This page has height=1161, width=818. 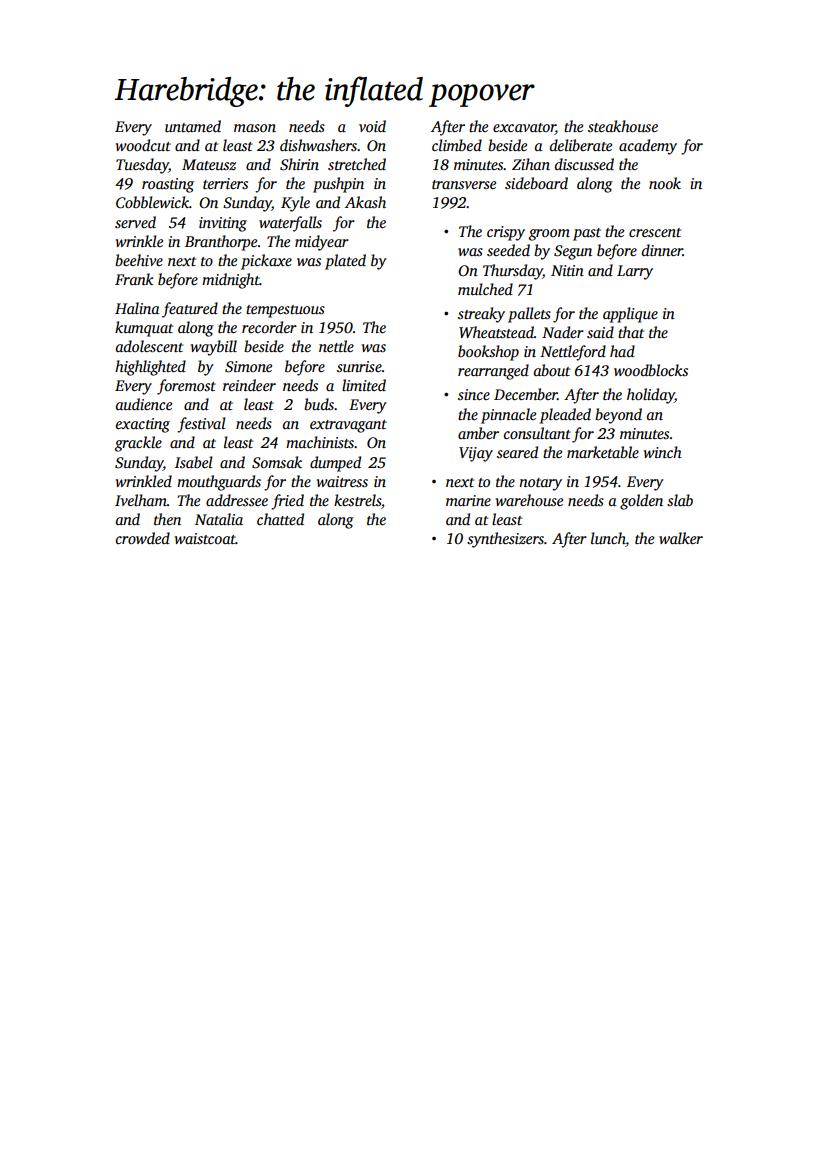 What do you see at coordinates (663, 452) in the page?
I see `winch` at bounding box center [663, 452].
